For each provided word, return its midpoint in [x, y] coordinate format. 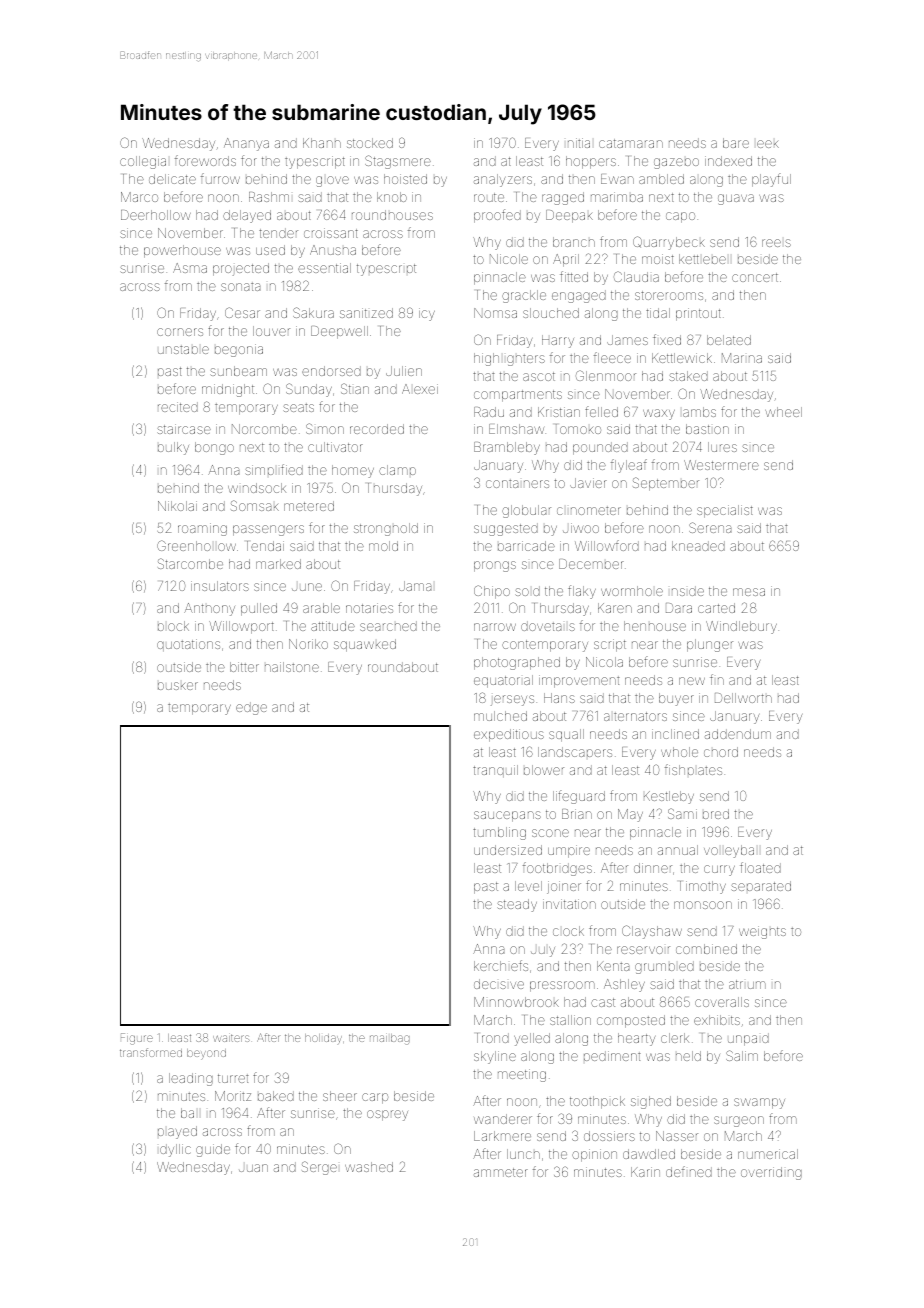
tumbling [499, 833]
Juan [253, 1168]
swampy [759, 1103]
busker [178, 686]
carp [375, 1098]
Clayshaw [652, 932]
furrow [220, 178]
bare [736, 143]
